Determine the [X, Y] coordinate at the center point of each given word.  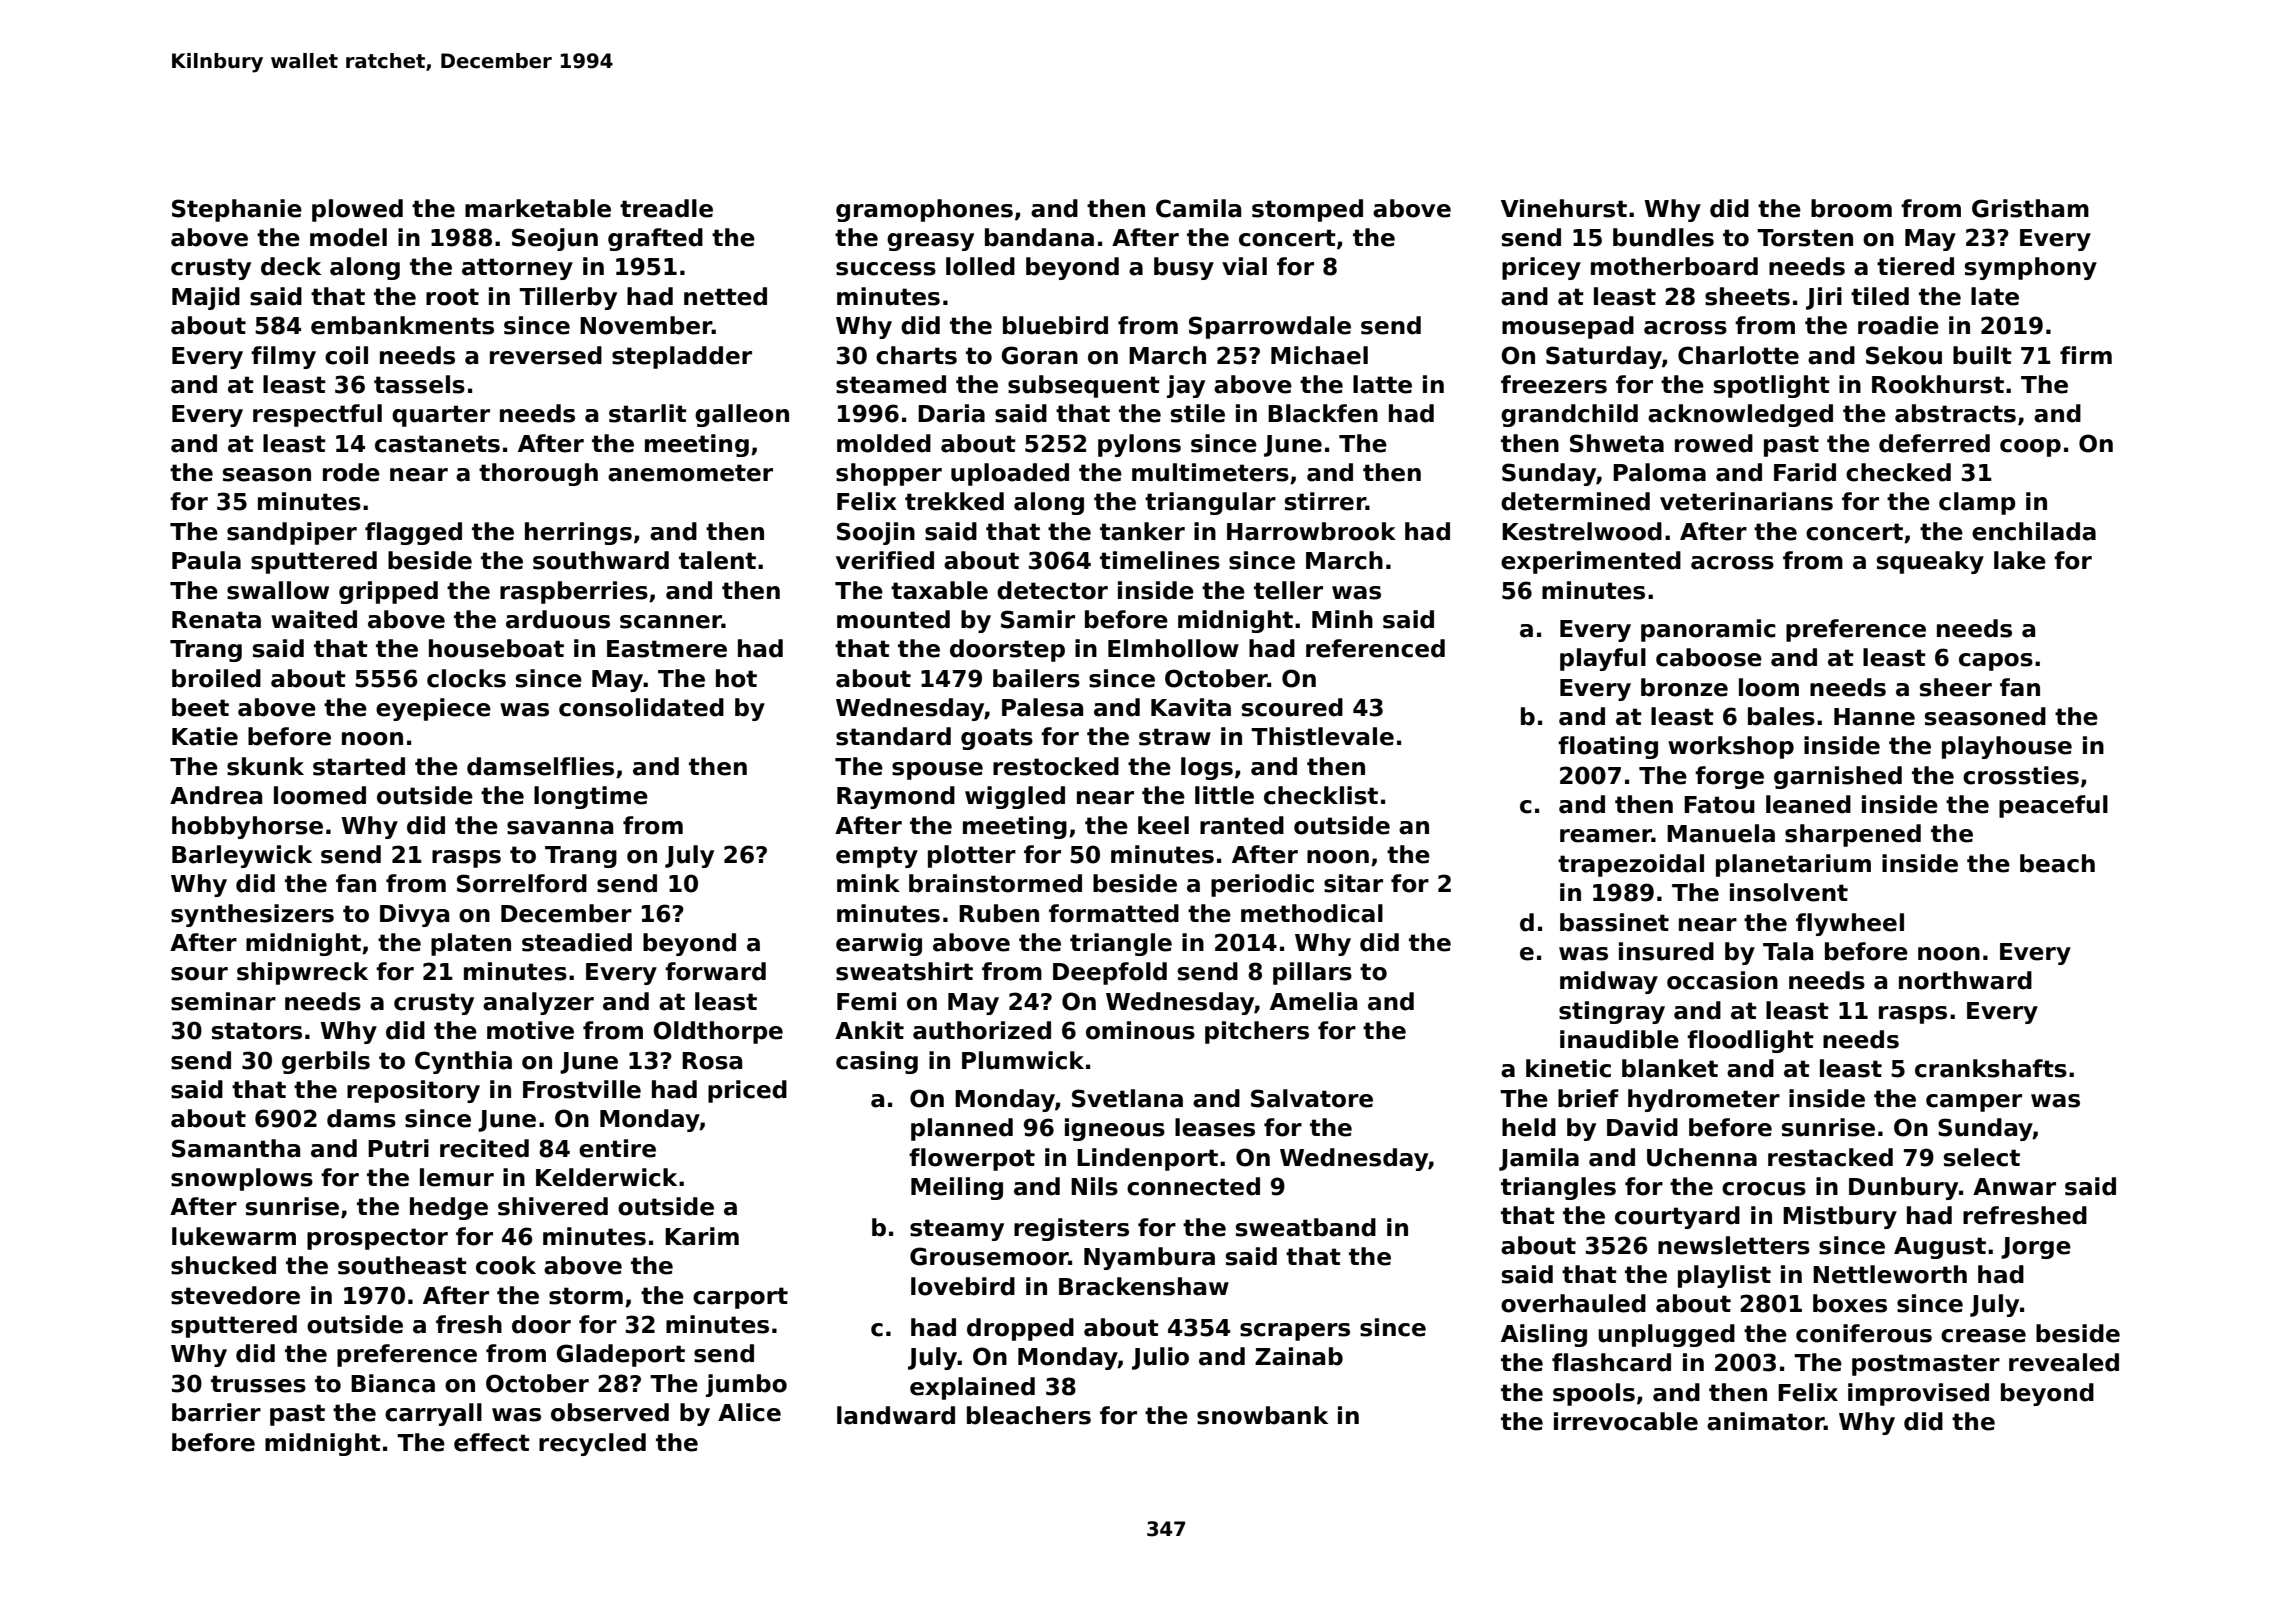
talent [717, 560]
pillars [1312, 973]
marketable [538, 208]
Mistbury [1840, 1217]
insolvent [1789, 892]
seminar [223, 1001]
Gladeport [620, 1355]
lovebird [963, 1286]
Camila [1198, 208]
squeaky [1930, 562]
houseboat [496, 648]
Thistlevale [1322, 736]
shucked [223, 1265]
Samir [1038, 619]
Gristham [2030, 208]
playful [1603, 659]
